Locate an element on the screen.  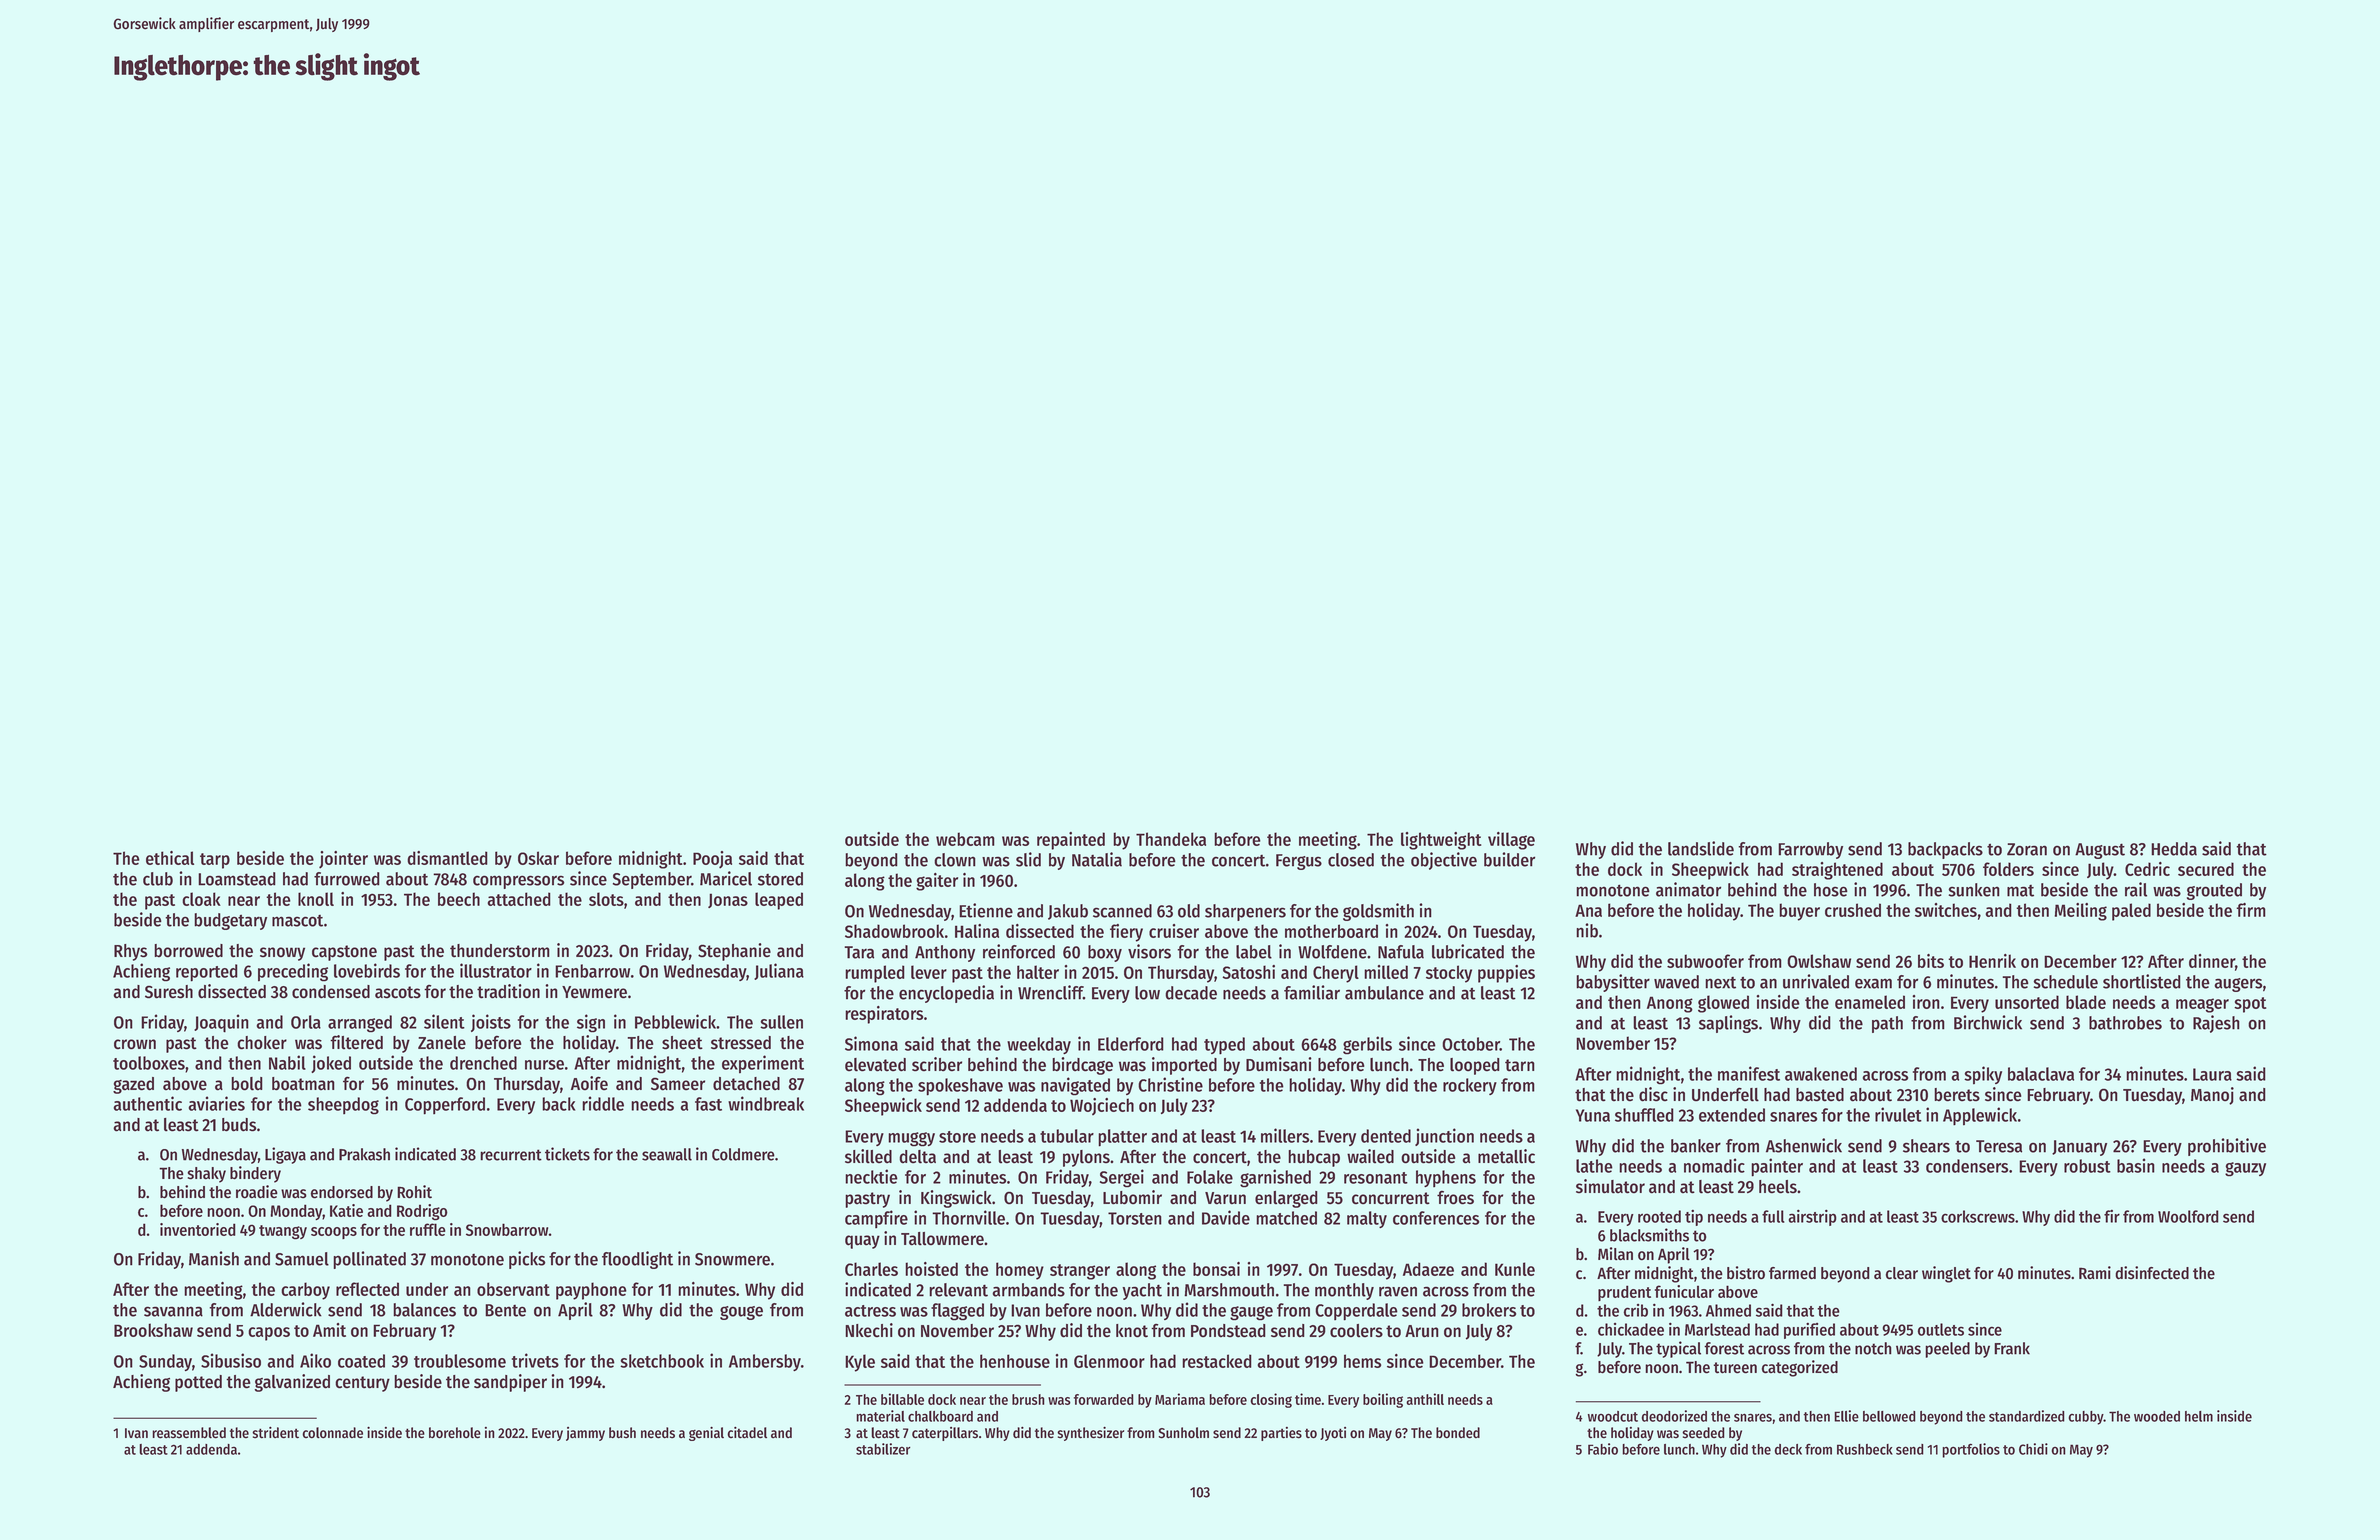
savanna is located at coordinates (173, 1311).
